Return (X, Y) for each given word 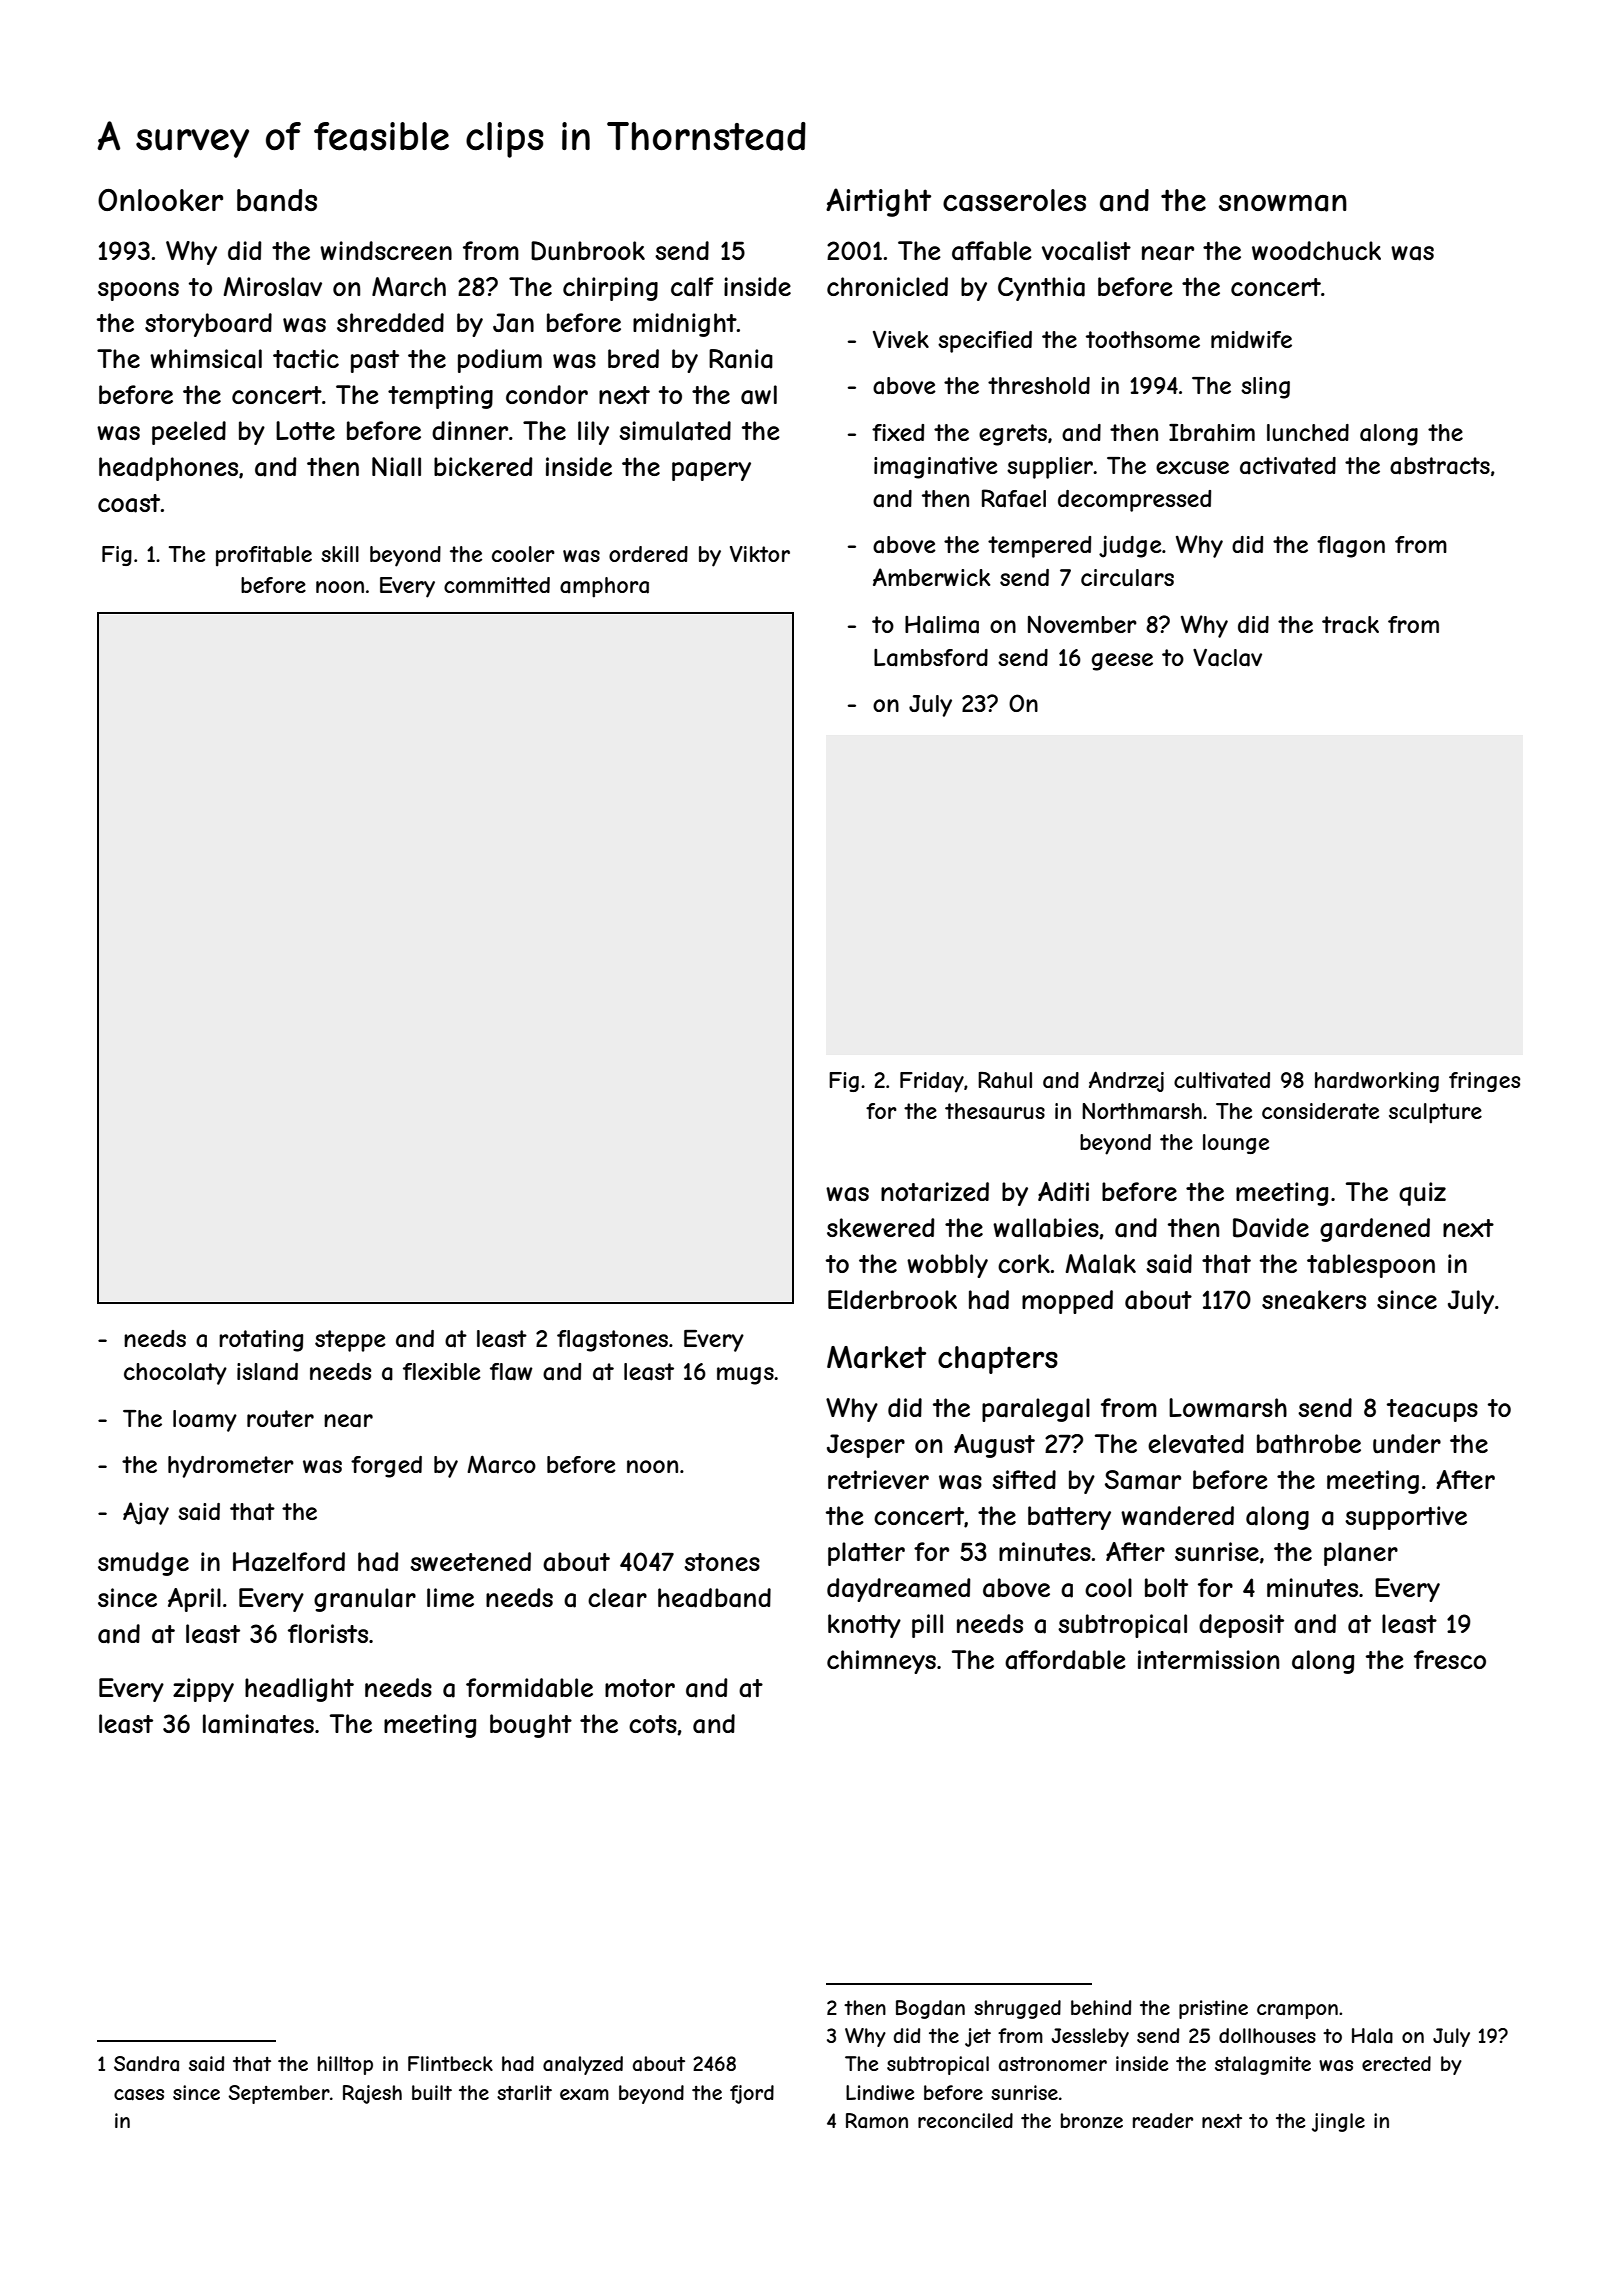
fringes (1484, 1082)
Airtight (878, 202)
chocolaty (175, 1374)
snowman (1283, 203)
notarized (935, 1192)
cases (139, 2095)
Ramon (877, 2120)
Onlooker (160, 200)
